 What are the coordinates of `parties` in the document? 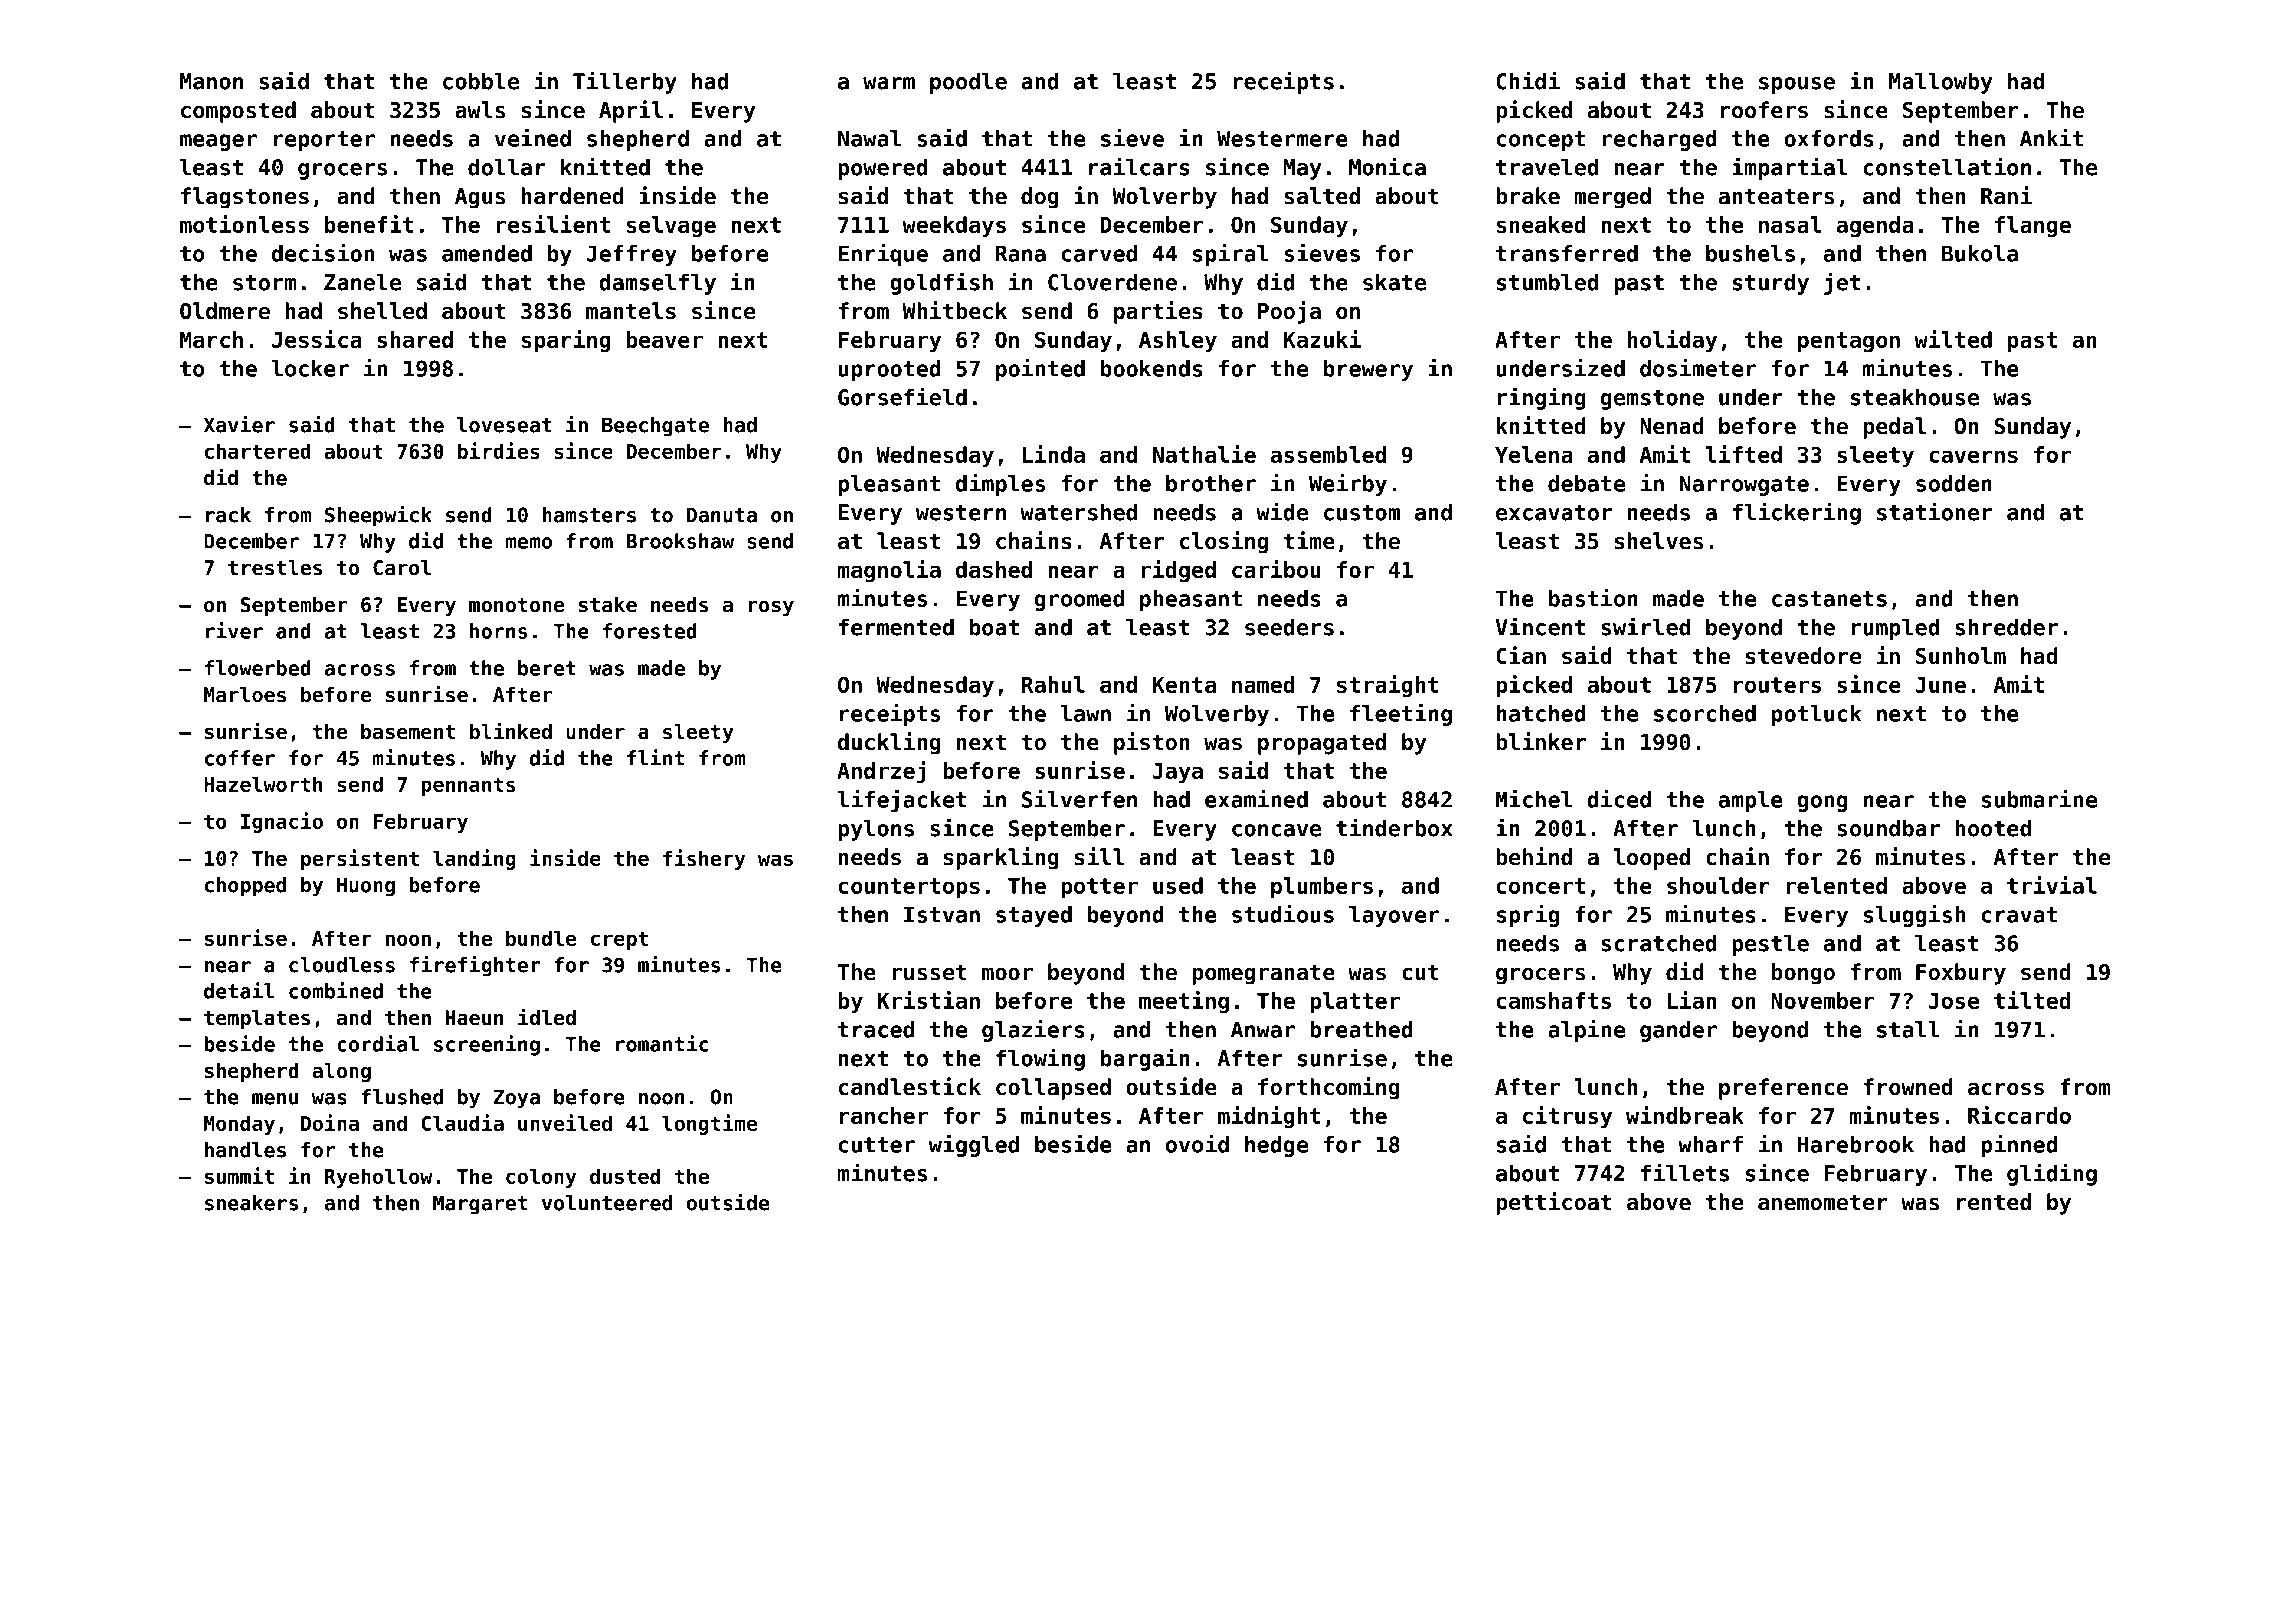 It's located at (1158, 312).
